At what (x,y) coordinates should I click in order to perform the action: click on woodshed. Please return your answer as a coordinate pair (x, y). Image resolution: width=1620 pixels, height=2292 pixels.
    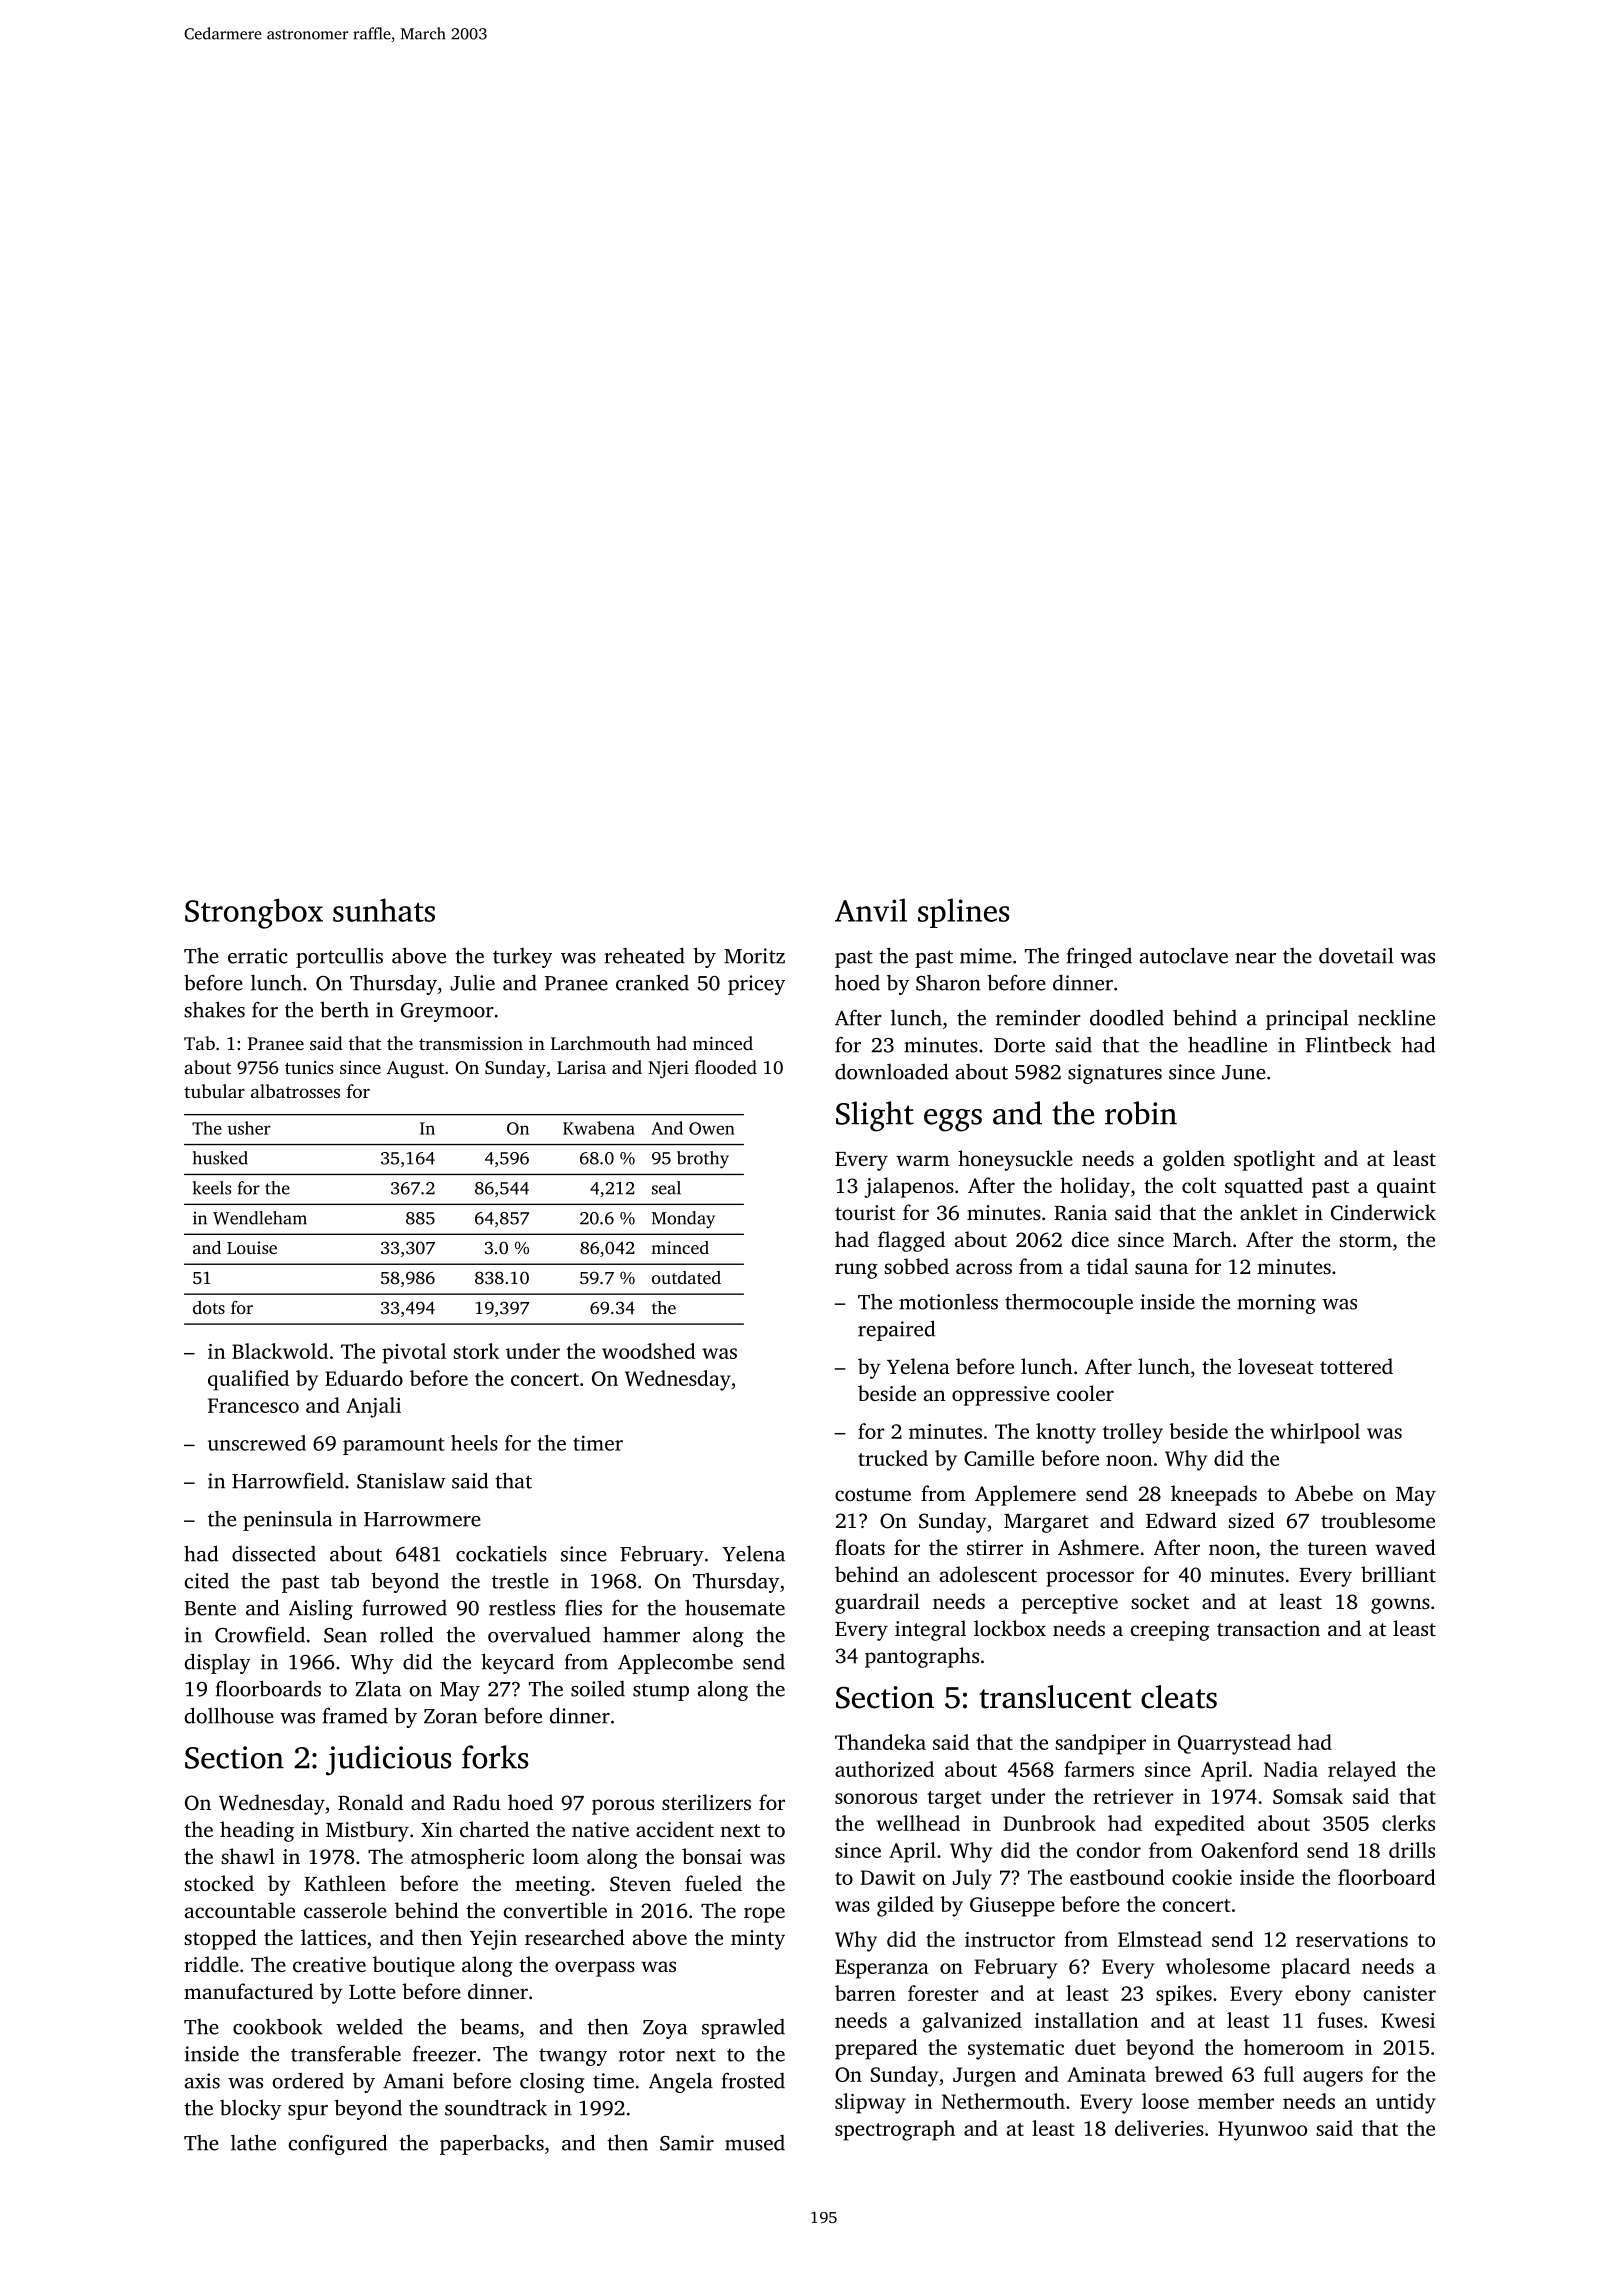
    Looking at the image, I should click on (649, 1351).
